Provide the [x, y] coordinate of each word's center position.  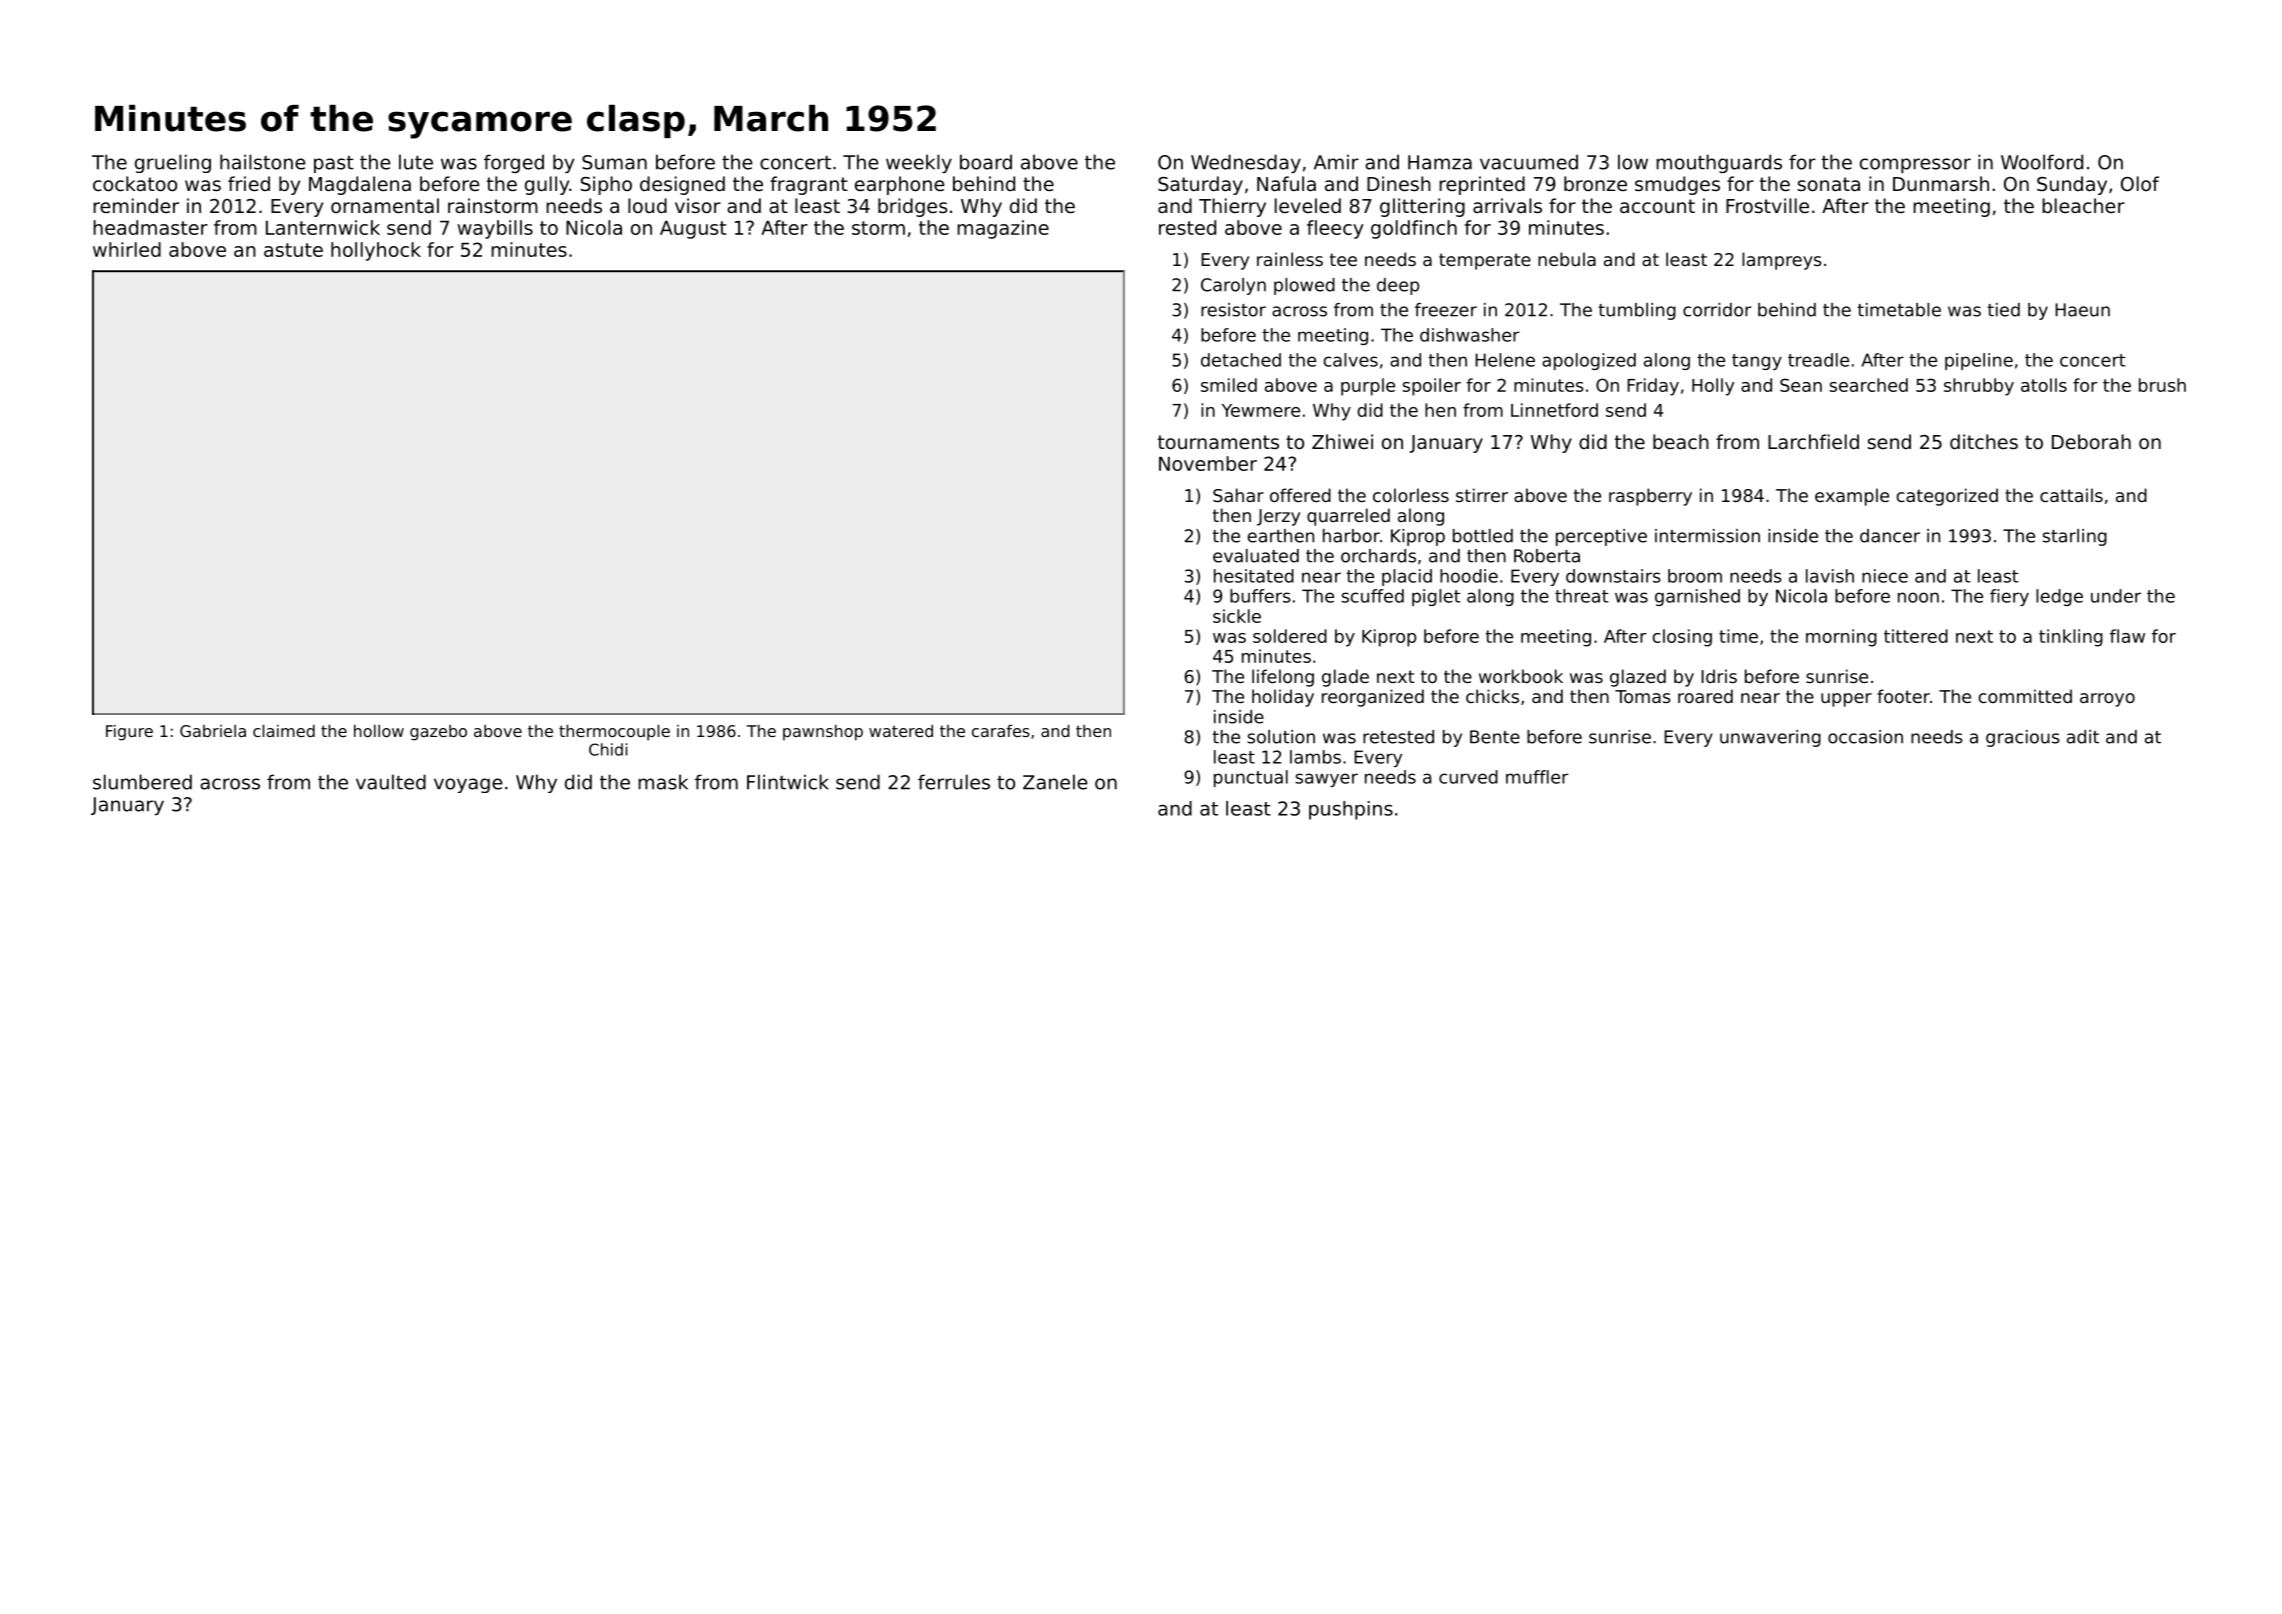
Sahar [1238, 495]
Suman [614, 162]
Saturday [1200, 185]
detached [1241, 360]
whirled [127, 249]
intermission [1707, 536]
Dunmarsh [1941, 183]
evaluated [1256, 556]
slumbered [142, 782]
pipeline [1979, 361]
